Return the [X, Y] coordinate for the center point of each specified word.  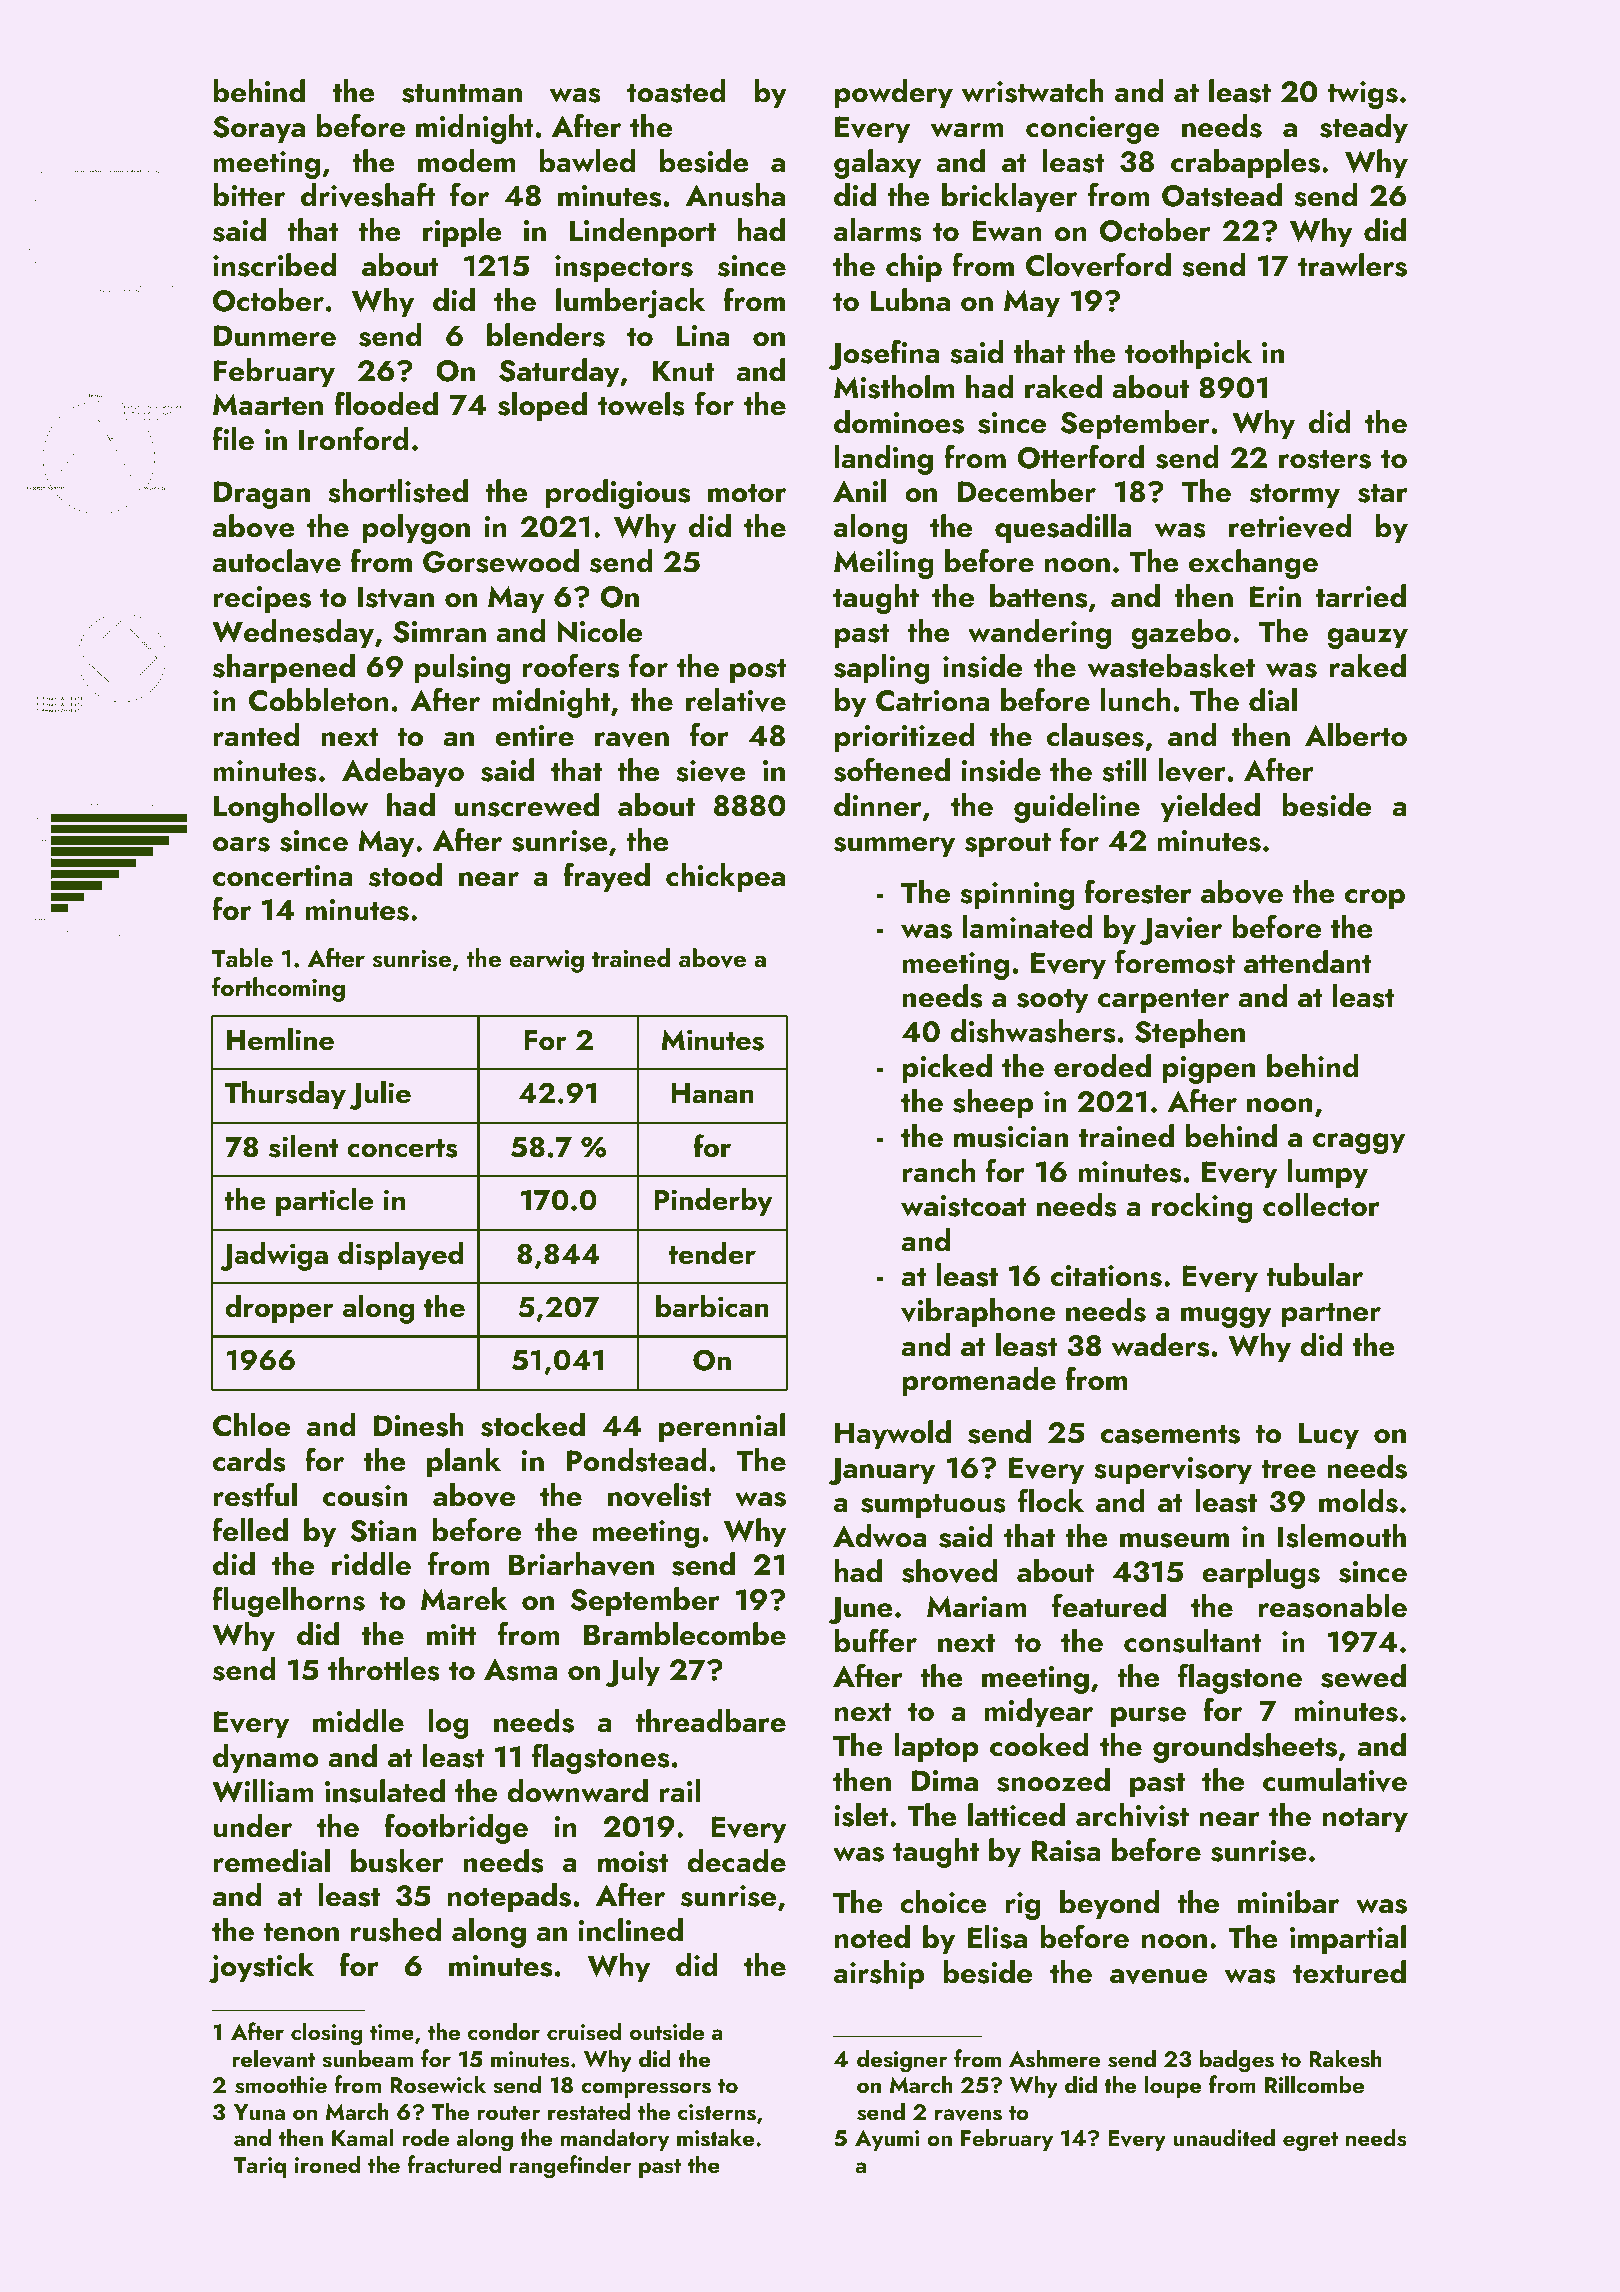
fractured [454, 2164]
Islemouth [1342, 1536]
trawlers [1352, 265]
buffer [876, 1640]
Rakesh [1345, 2058]
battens [1038, 596]
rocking [1202, 1208]
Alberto [1356, 735]
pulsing [463, 669]
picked [947, 1069]
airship [879, 1975]
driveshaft [368, 194]
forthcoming [278, 989]
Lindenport [642, 233]
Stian [383, 1531]
